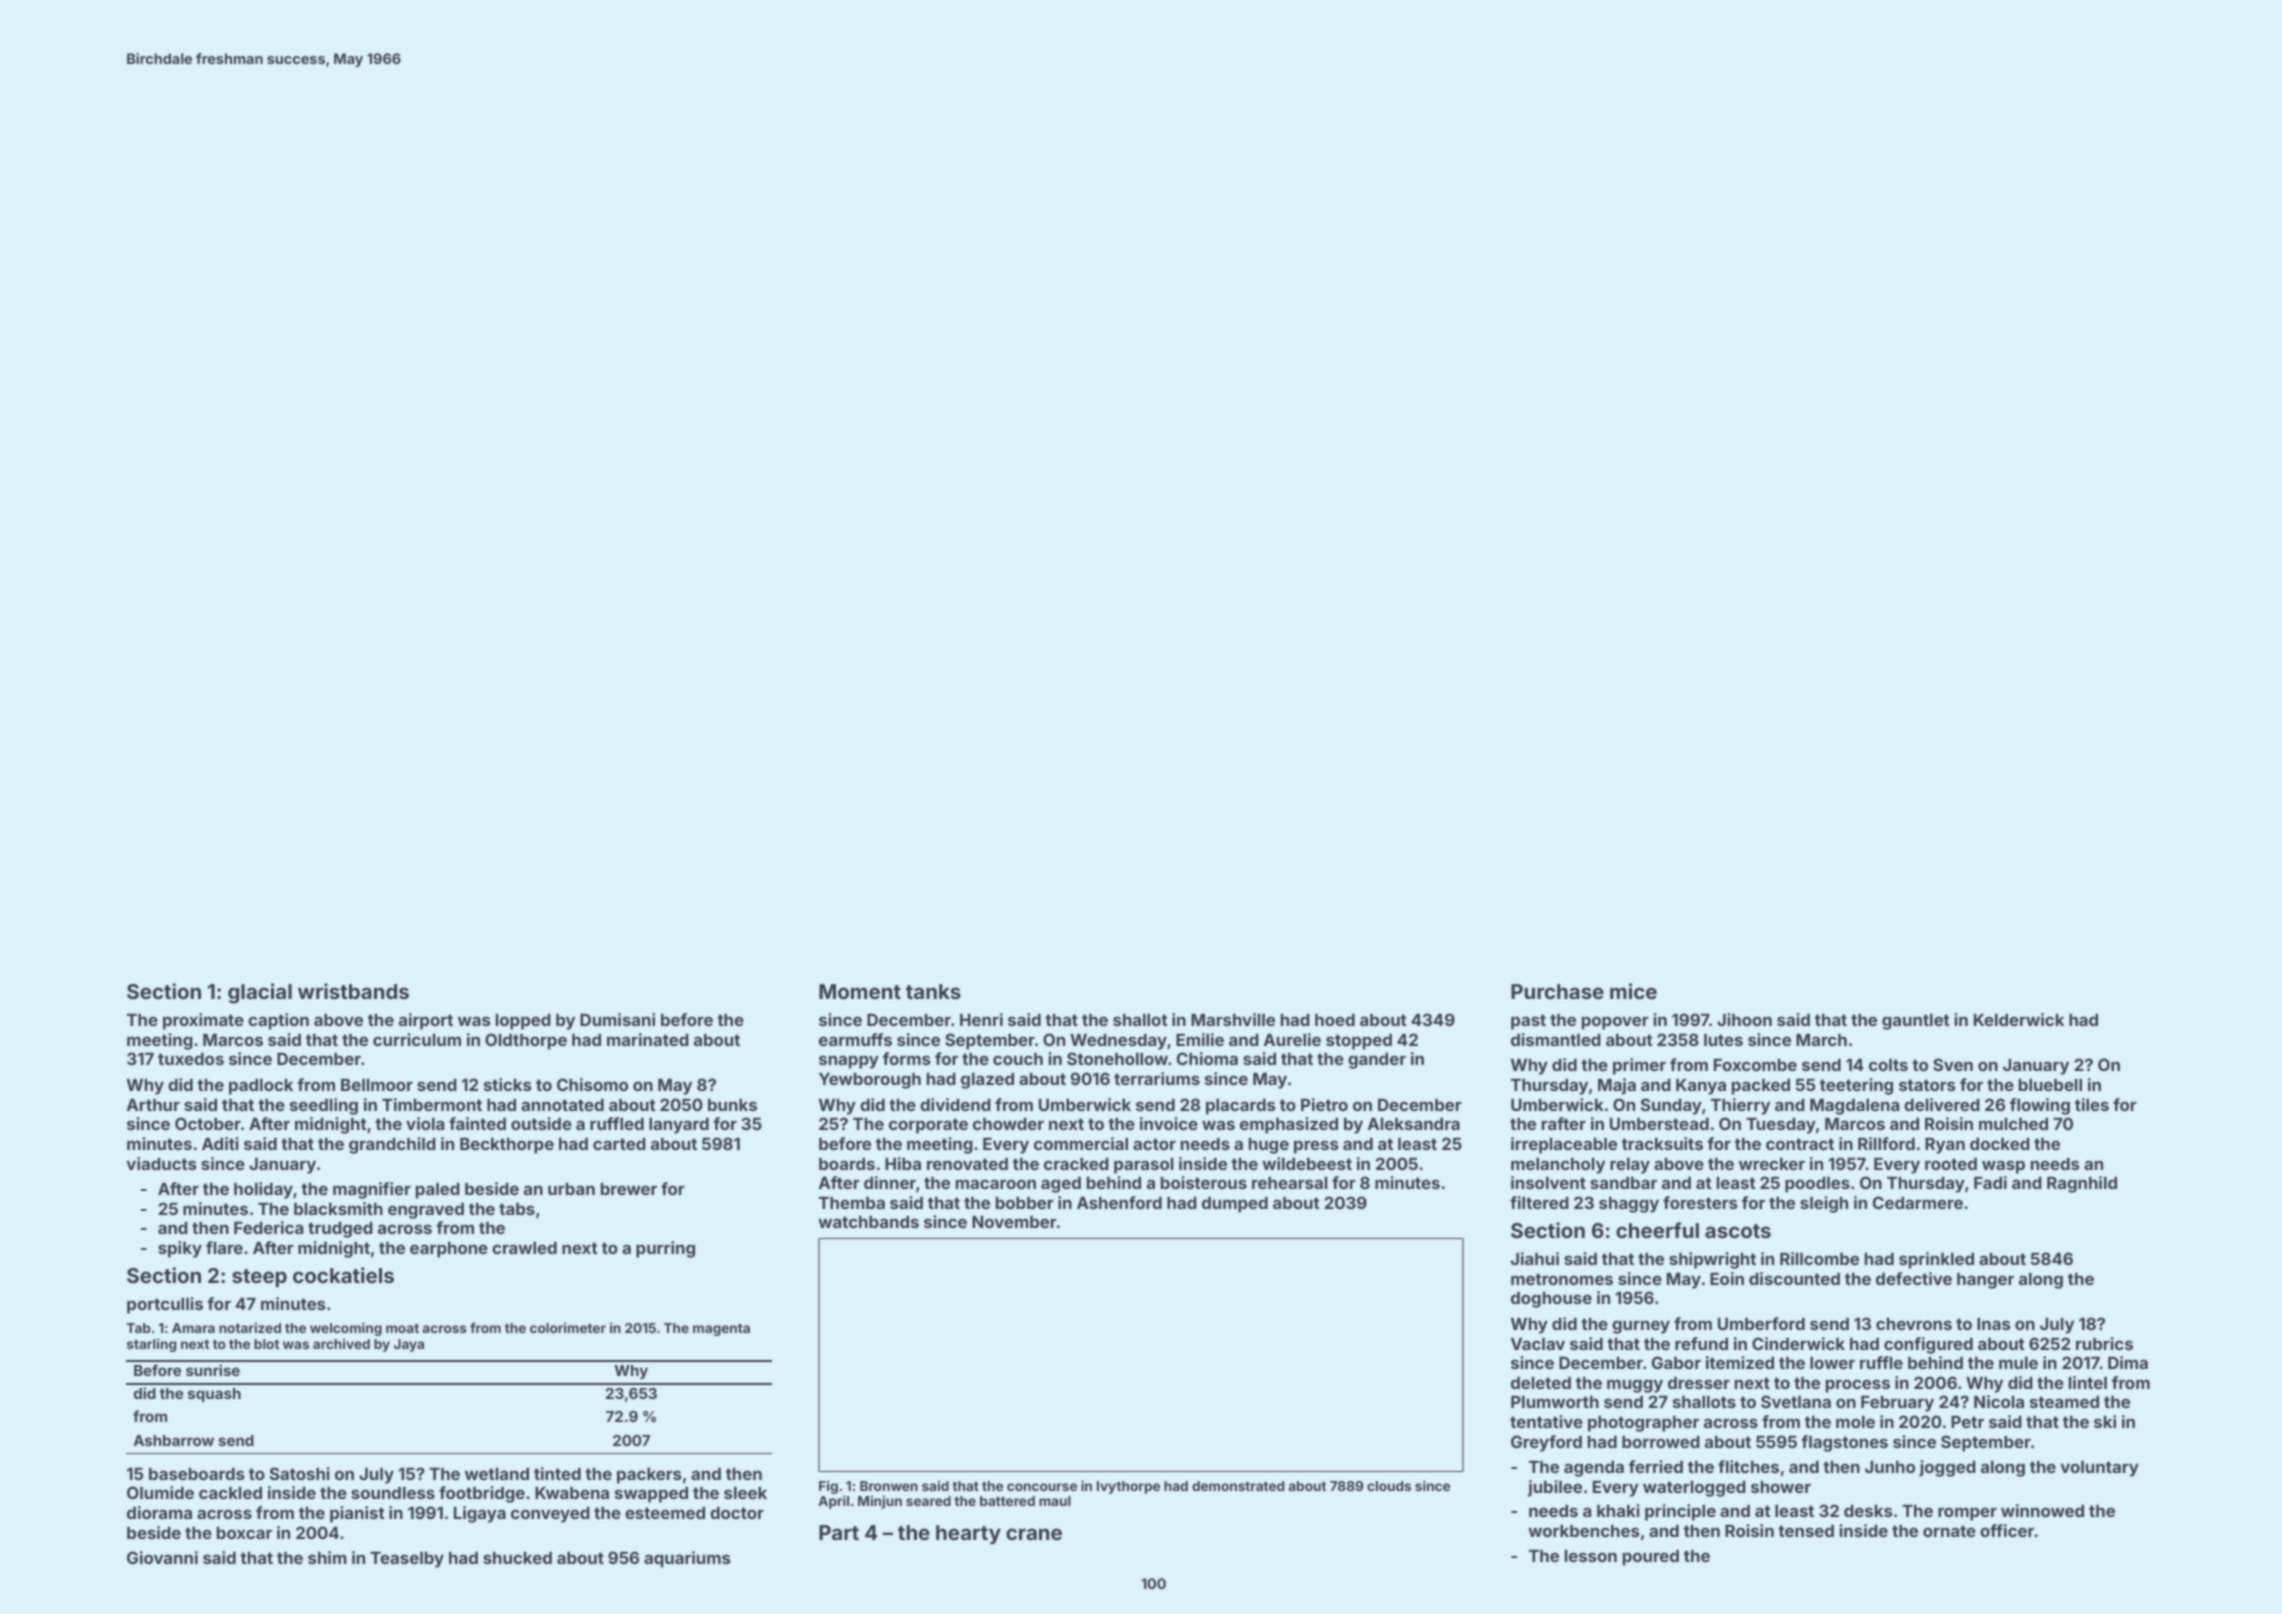 The image size is (2282, 1614). What do you see at coordinates (2019, 1019) in the screenshot?
I see `Kelderwick` at bounding box center [2019, 1019].
